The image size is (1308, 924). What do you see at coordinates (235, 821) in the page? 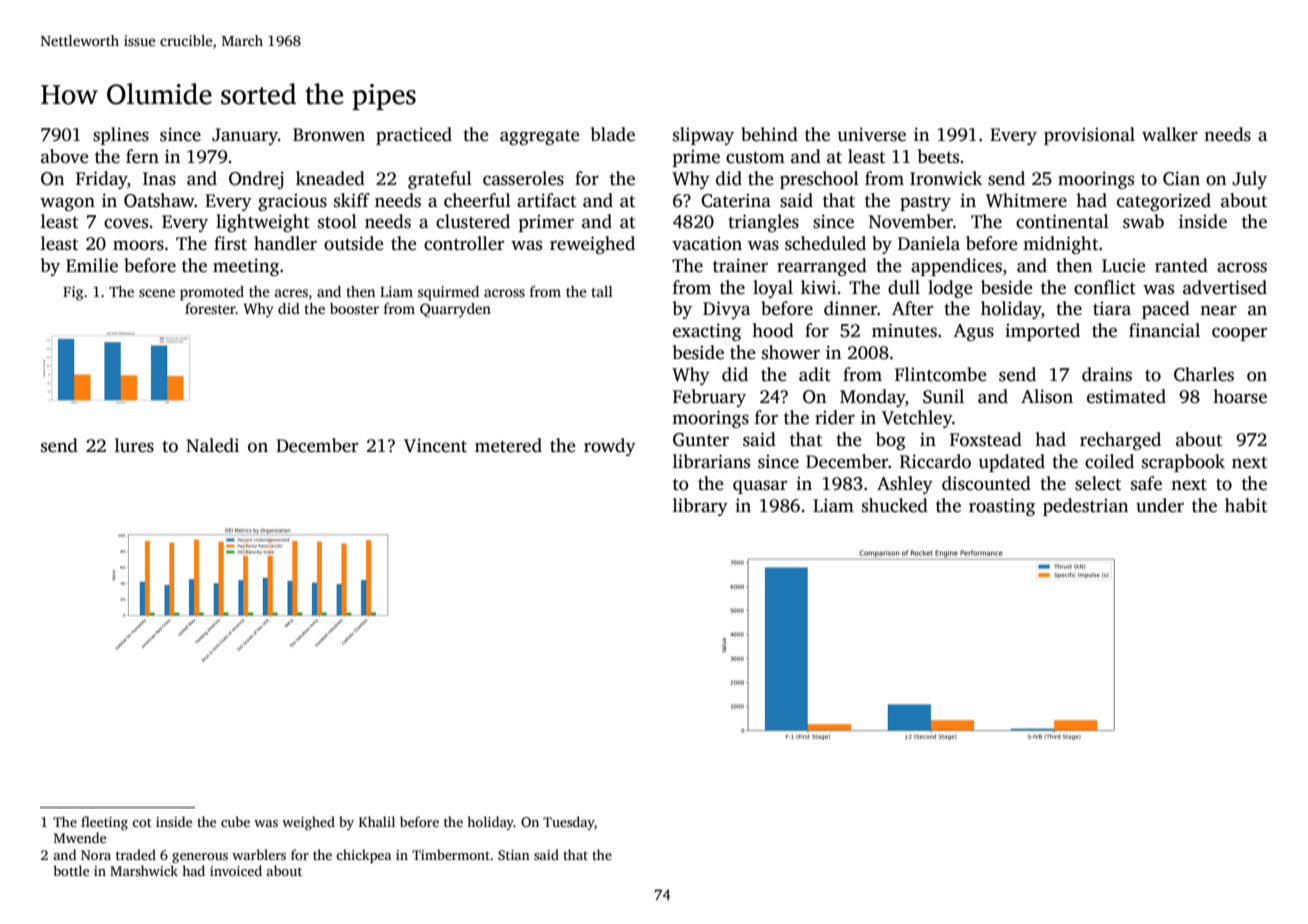
I see `cube` at bounding box center [235, 821].
